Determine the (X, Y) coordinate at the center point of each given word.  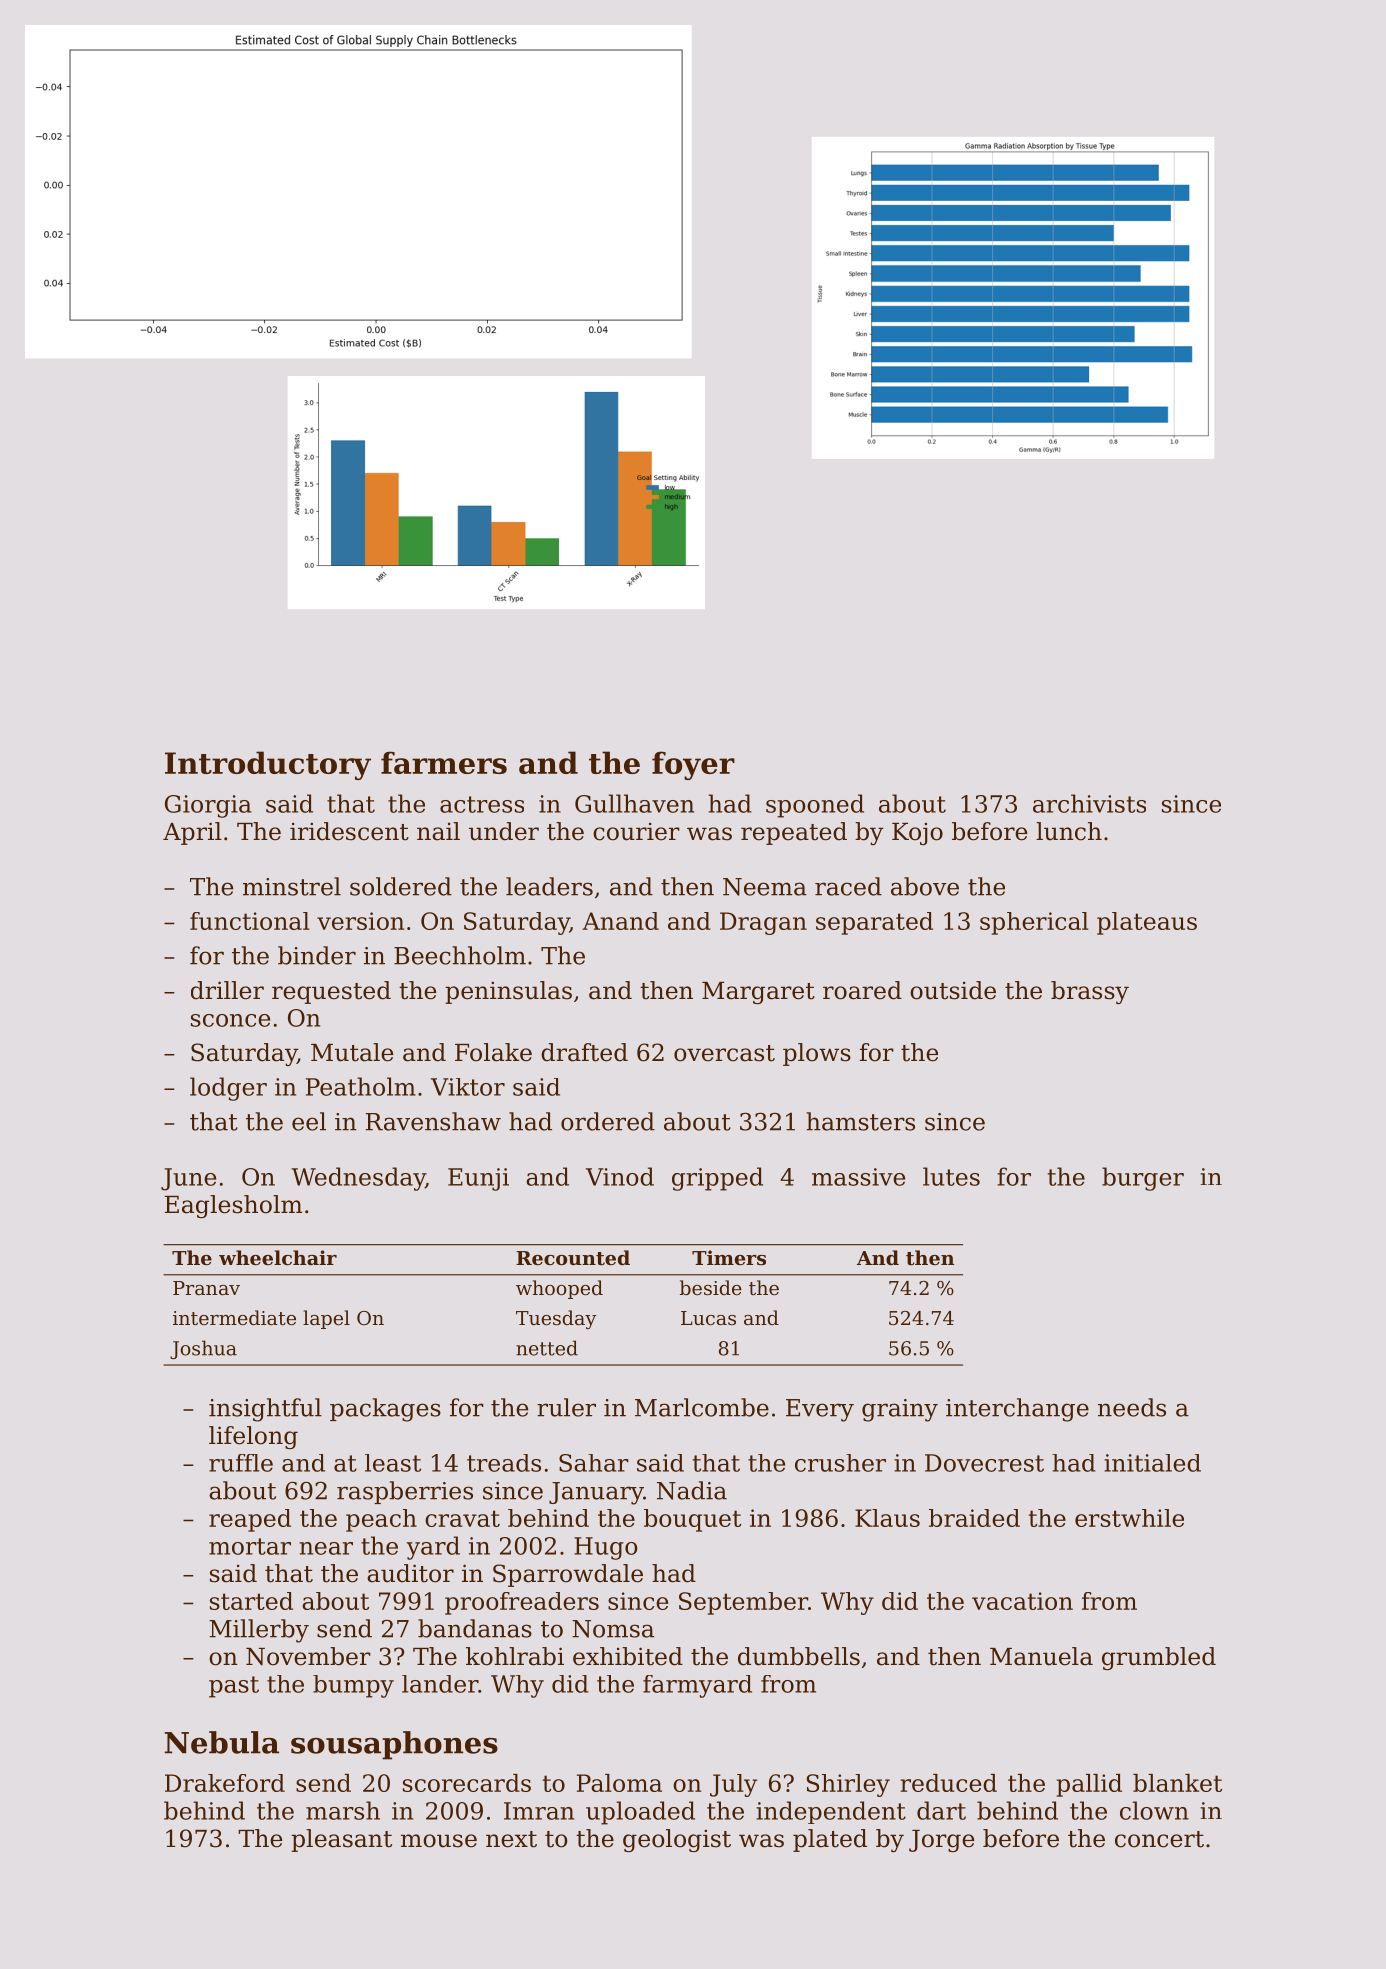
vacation (1022, 1601)
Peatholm (361, 1086)
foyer (693, 765)
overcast (724, 1053)
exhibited (628, 1656)
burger (1143, 1179)
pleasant (341, 1840)
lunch (1069, 831)
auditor (410, 1573)
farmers (444, 762)
